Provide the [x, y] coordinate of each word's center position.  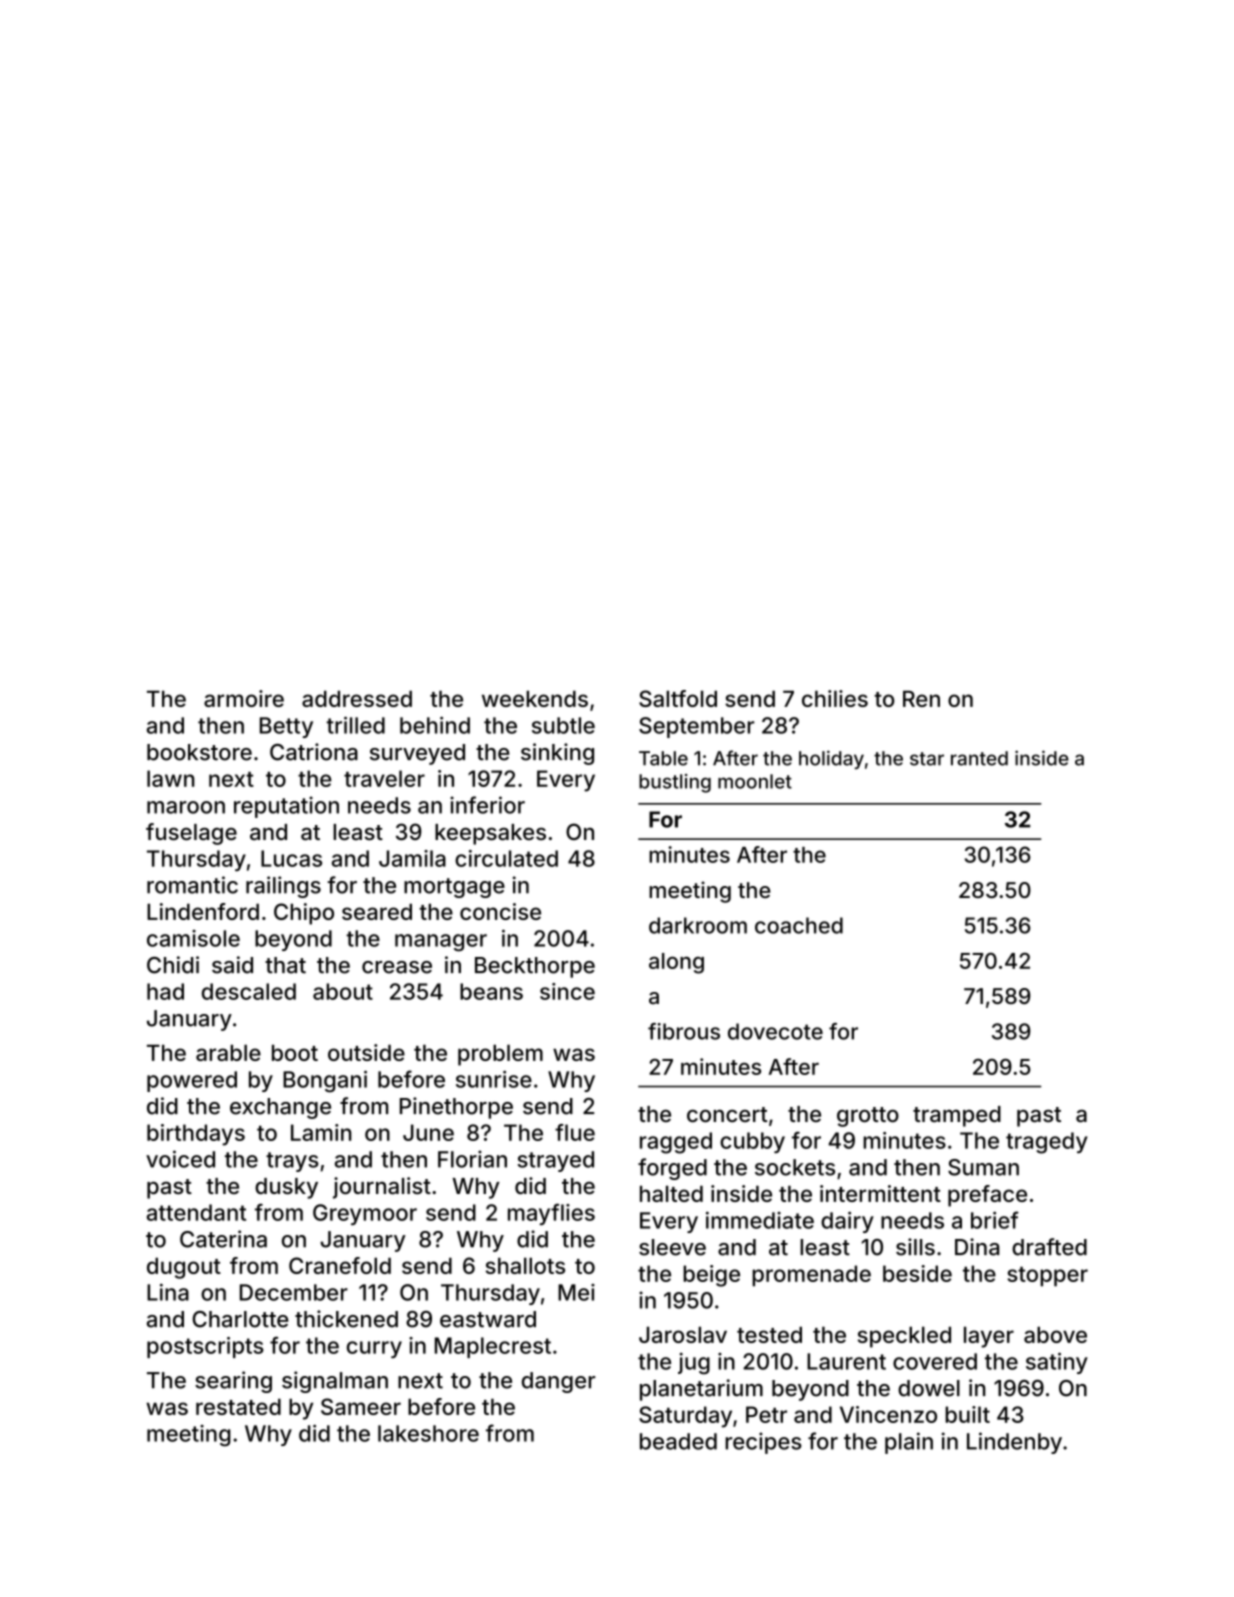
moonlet [755, 781]
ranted [979, 758]
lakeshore [428, 1433]
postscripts [205, 1347]
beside [917, 1273]
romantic [192, 885]
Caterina [223, 1239]
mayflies [551, 1214]
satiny [1057, 1363]
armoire [244, 698]
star [927, 759]
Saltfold [678, 698]
